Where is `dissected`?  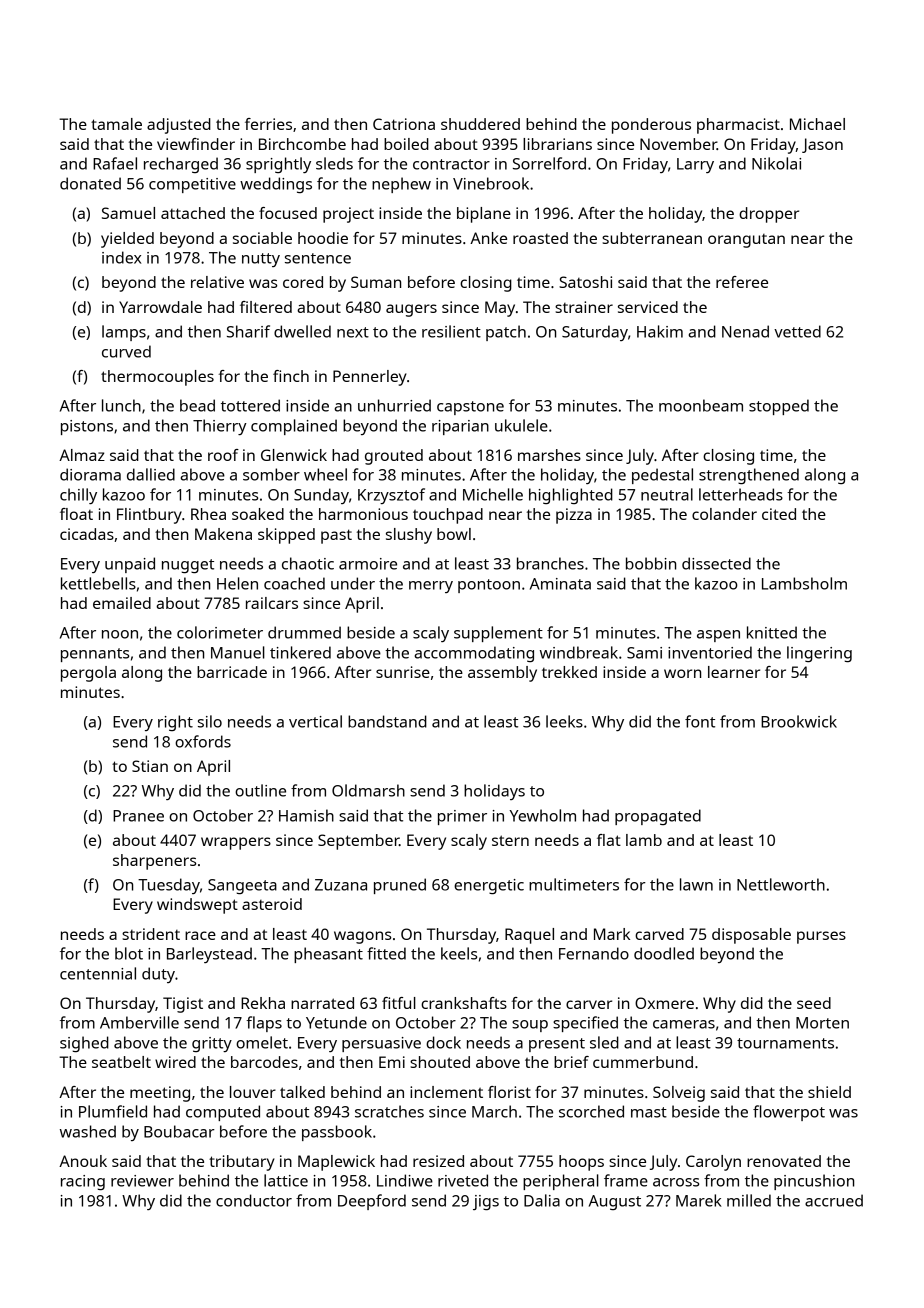 dissected is located at coordinates (716, 563).
